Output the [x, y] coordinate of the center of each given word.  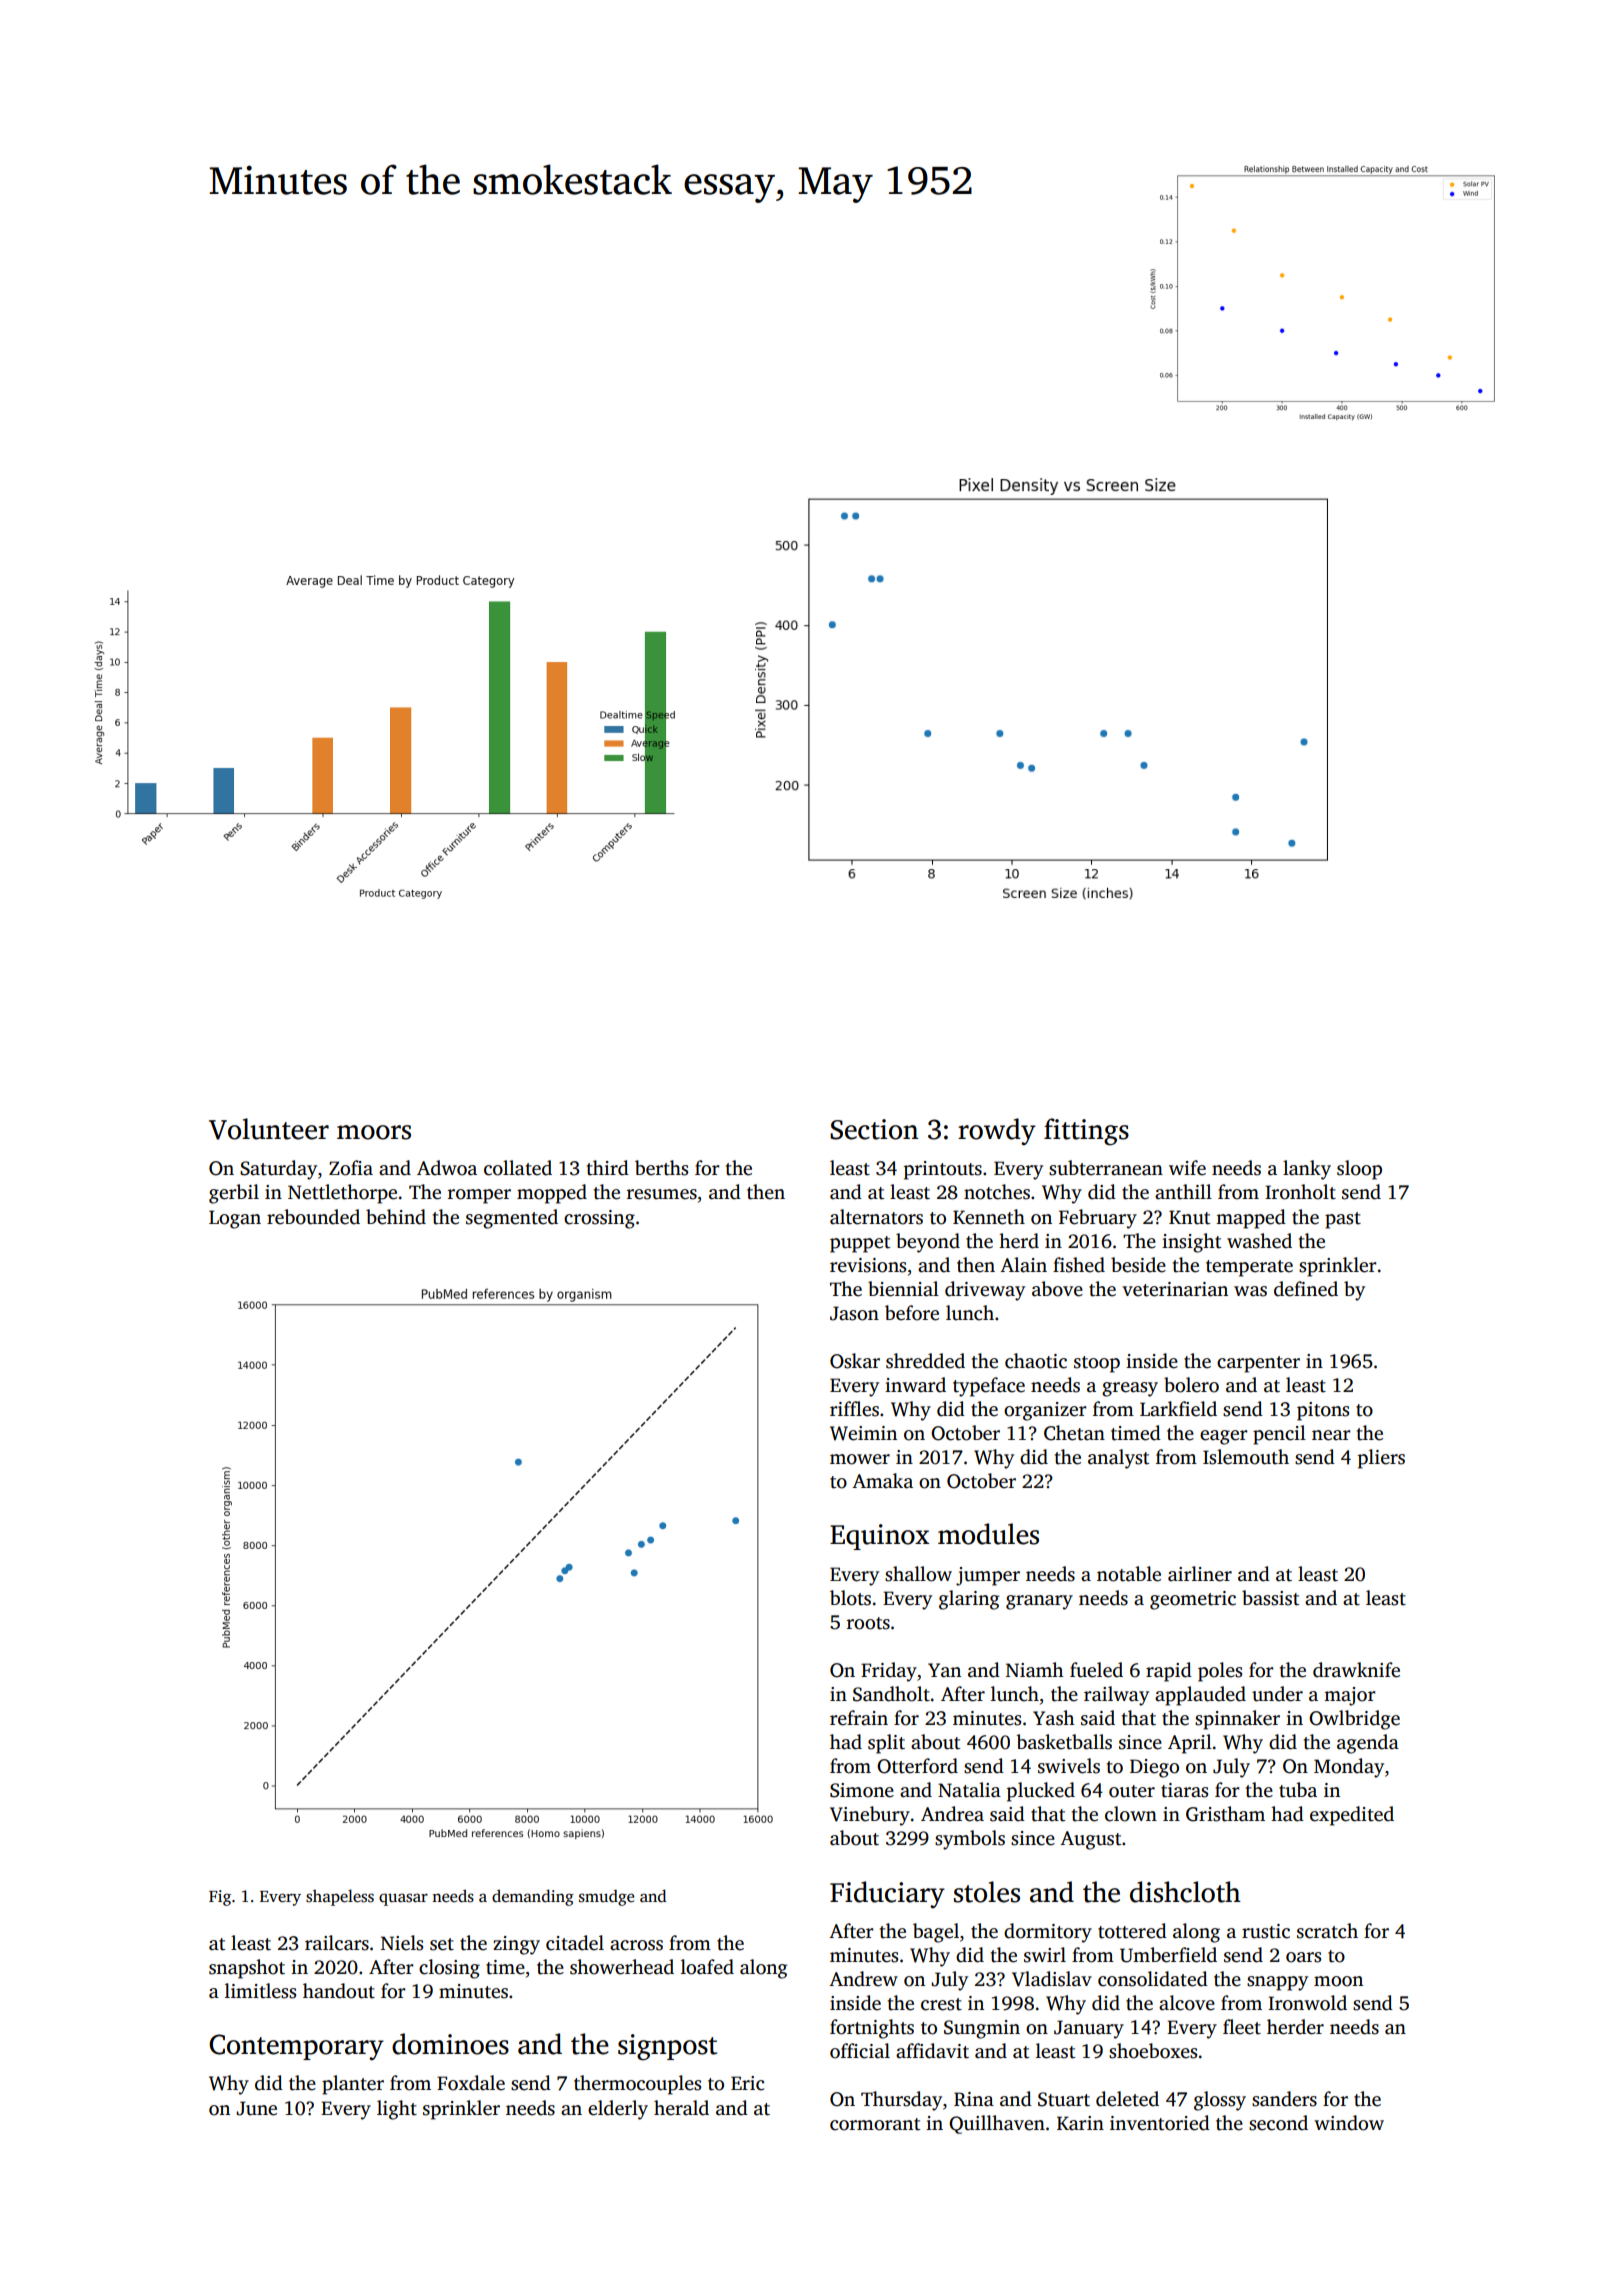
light [397, 2110]
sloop [1359, 1170]
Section [874, 1129]
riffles [854, 1409]
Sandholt [891, 1694]
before [912, 1313]
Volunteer [269, 1129]
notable [1129, 1574]
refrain [859, 1718]
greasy [1130, 1389]
